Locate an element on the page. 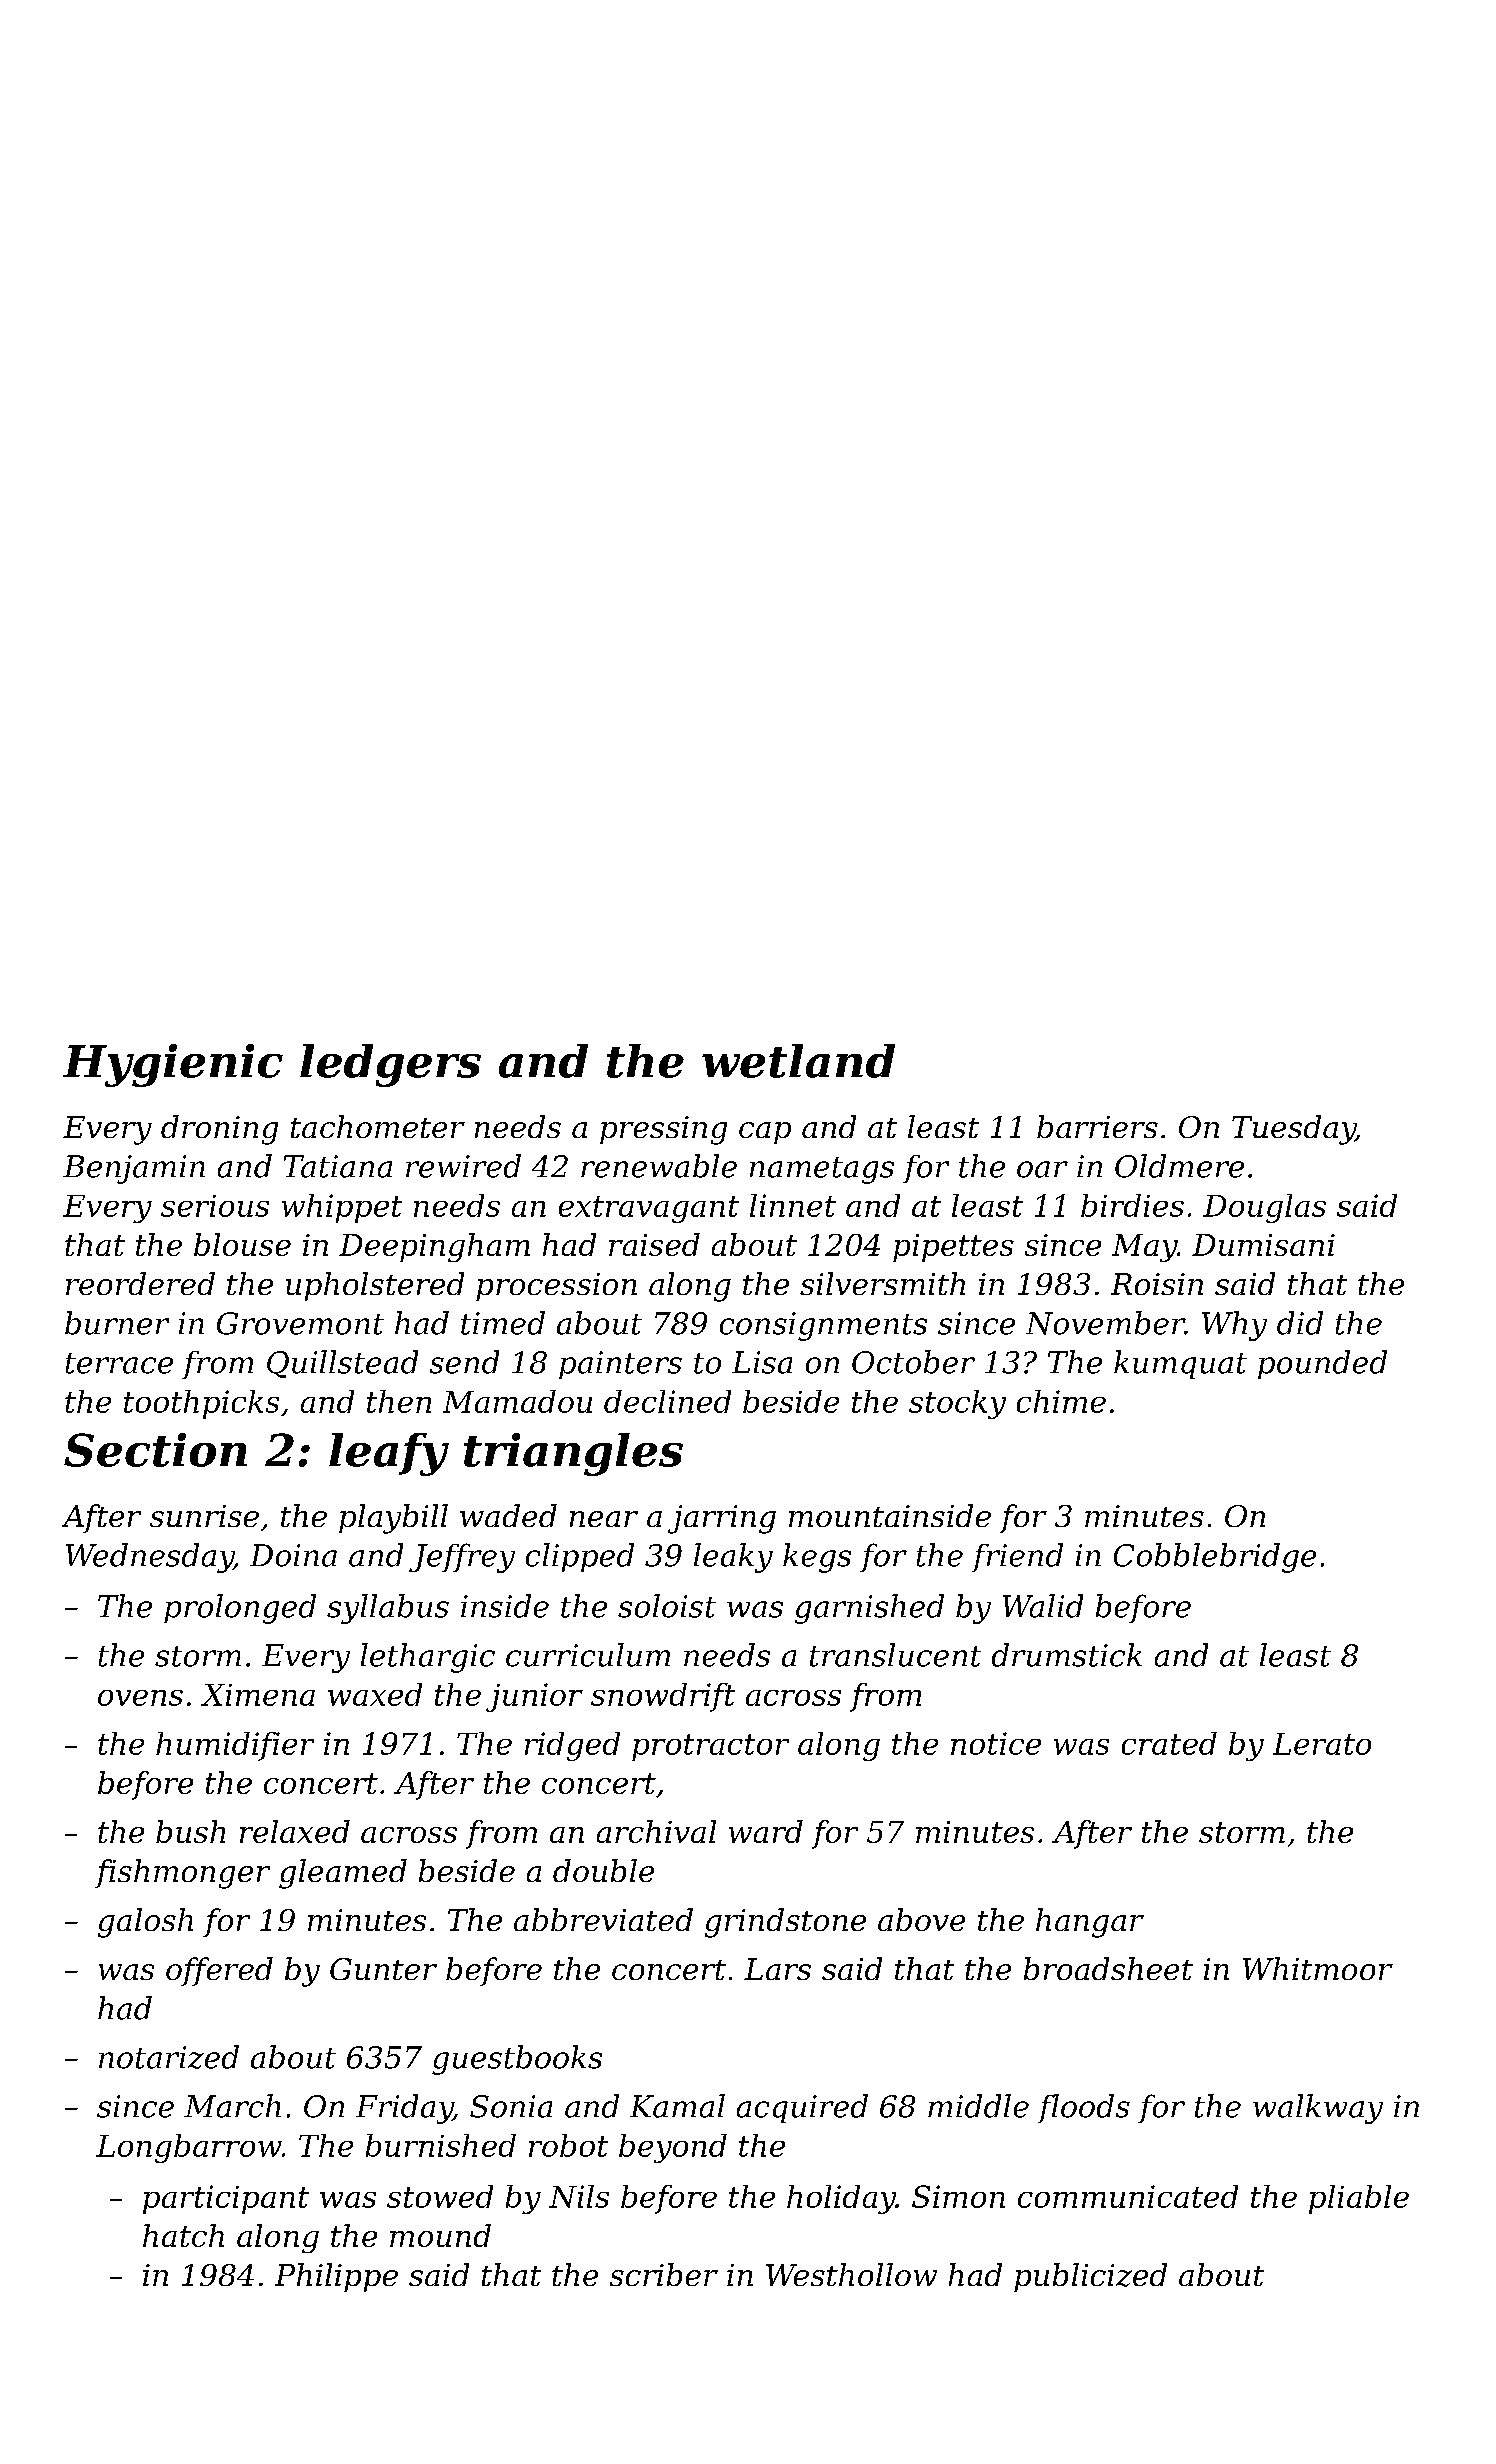  bush is located at coordinates (190, 1831).
